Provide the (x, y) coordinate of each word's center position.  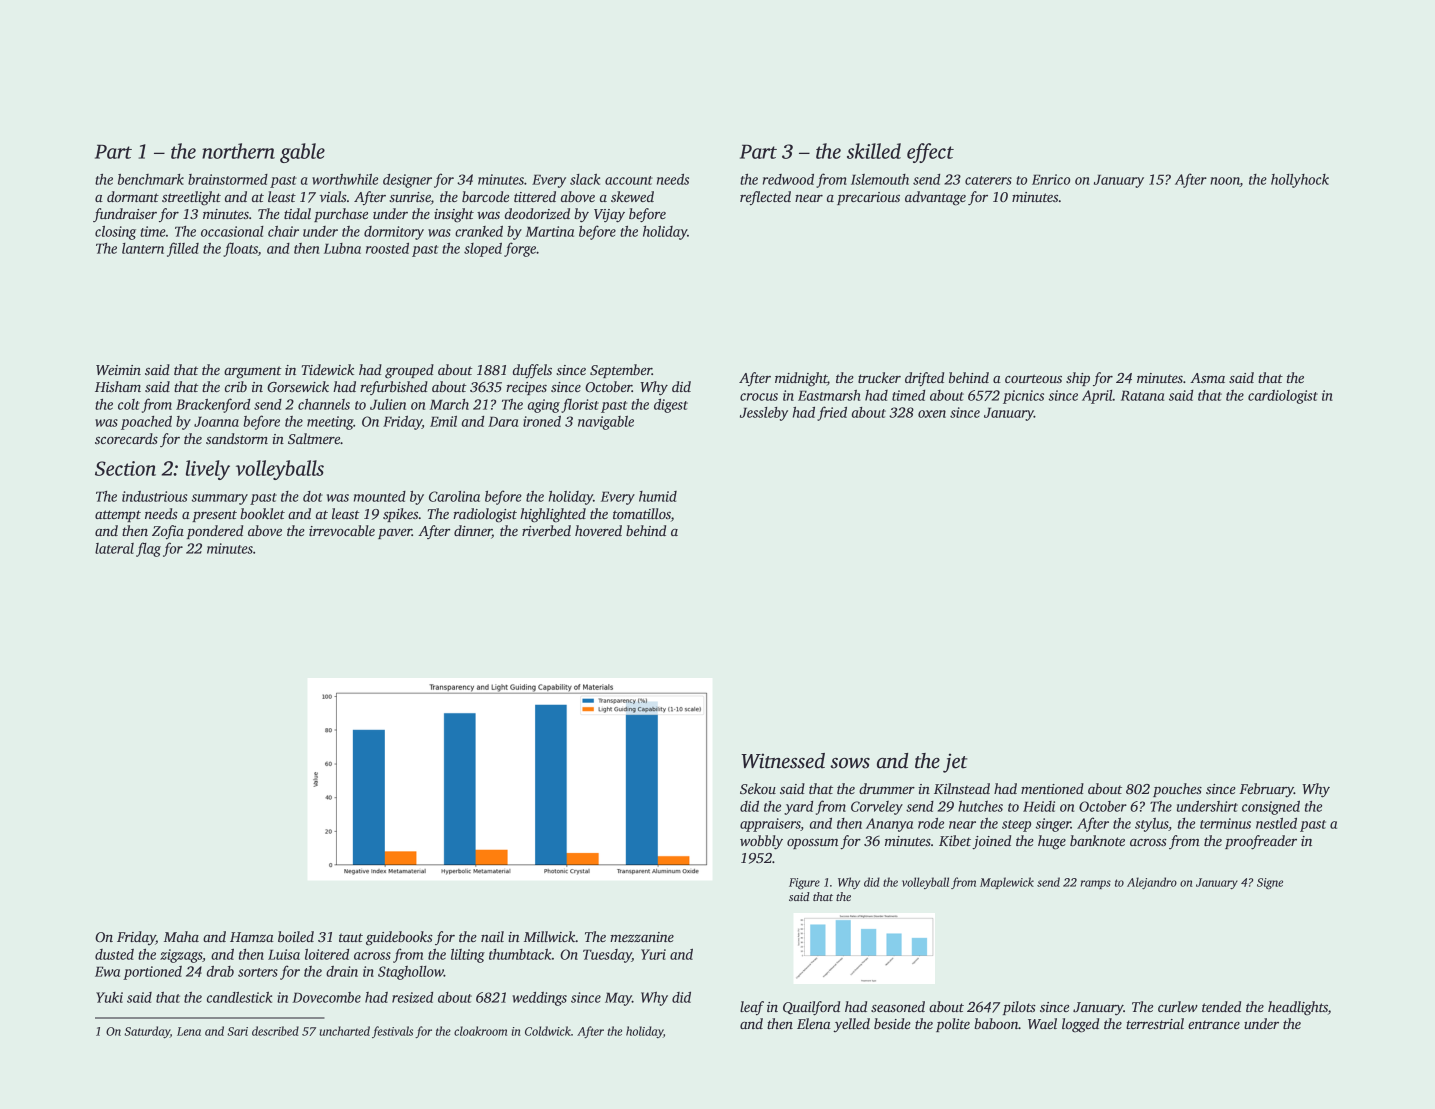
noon (1225, 182)
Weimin (118, 370)
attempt (118, 516)
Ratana (1142, 395)
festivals (392, 1032)
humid (658, 496)
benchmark (151, 179)
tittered (535, 196)
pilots (1019, 1008)
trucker (879, 377)
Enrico (1051, 179)
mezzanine (642, 937)
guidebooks (399, 938)
